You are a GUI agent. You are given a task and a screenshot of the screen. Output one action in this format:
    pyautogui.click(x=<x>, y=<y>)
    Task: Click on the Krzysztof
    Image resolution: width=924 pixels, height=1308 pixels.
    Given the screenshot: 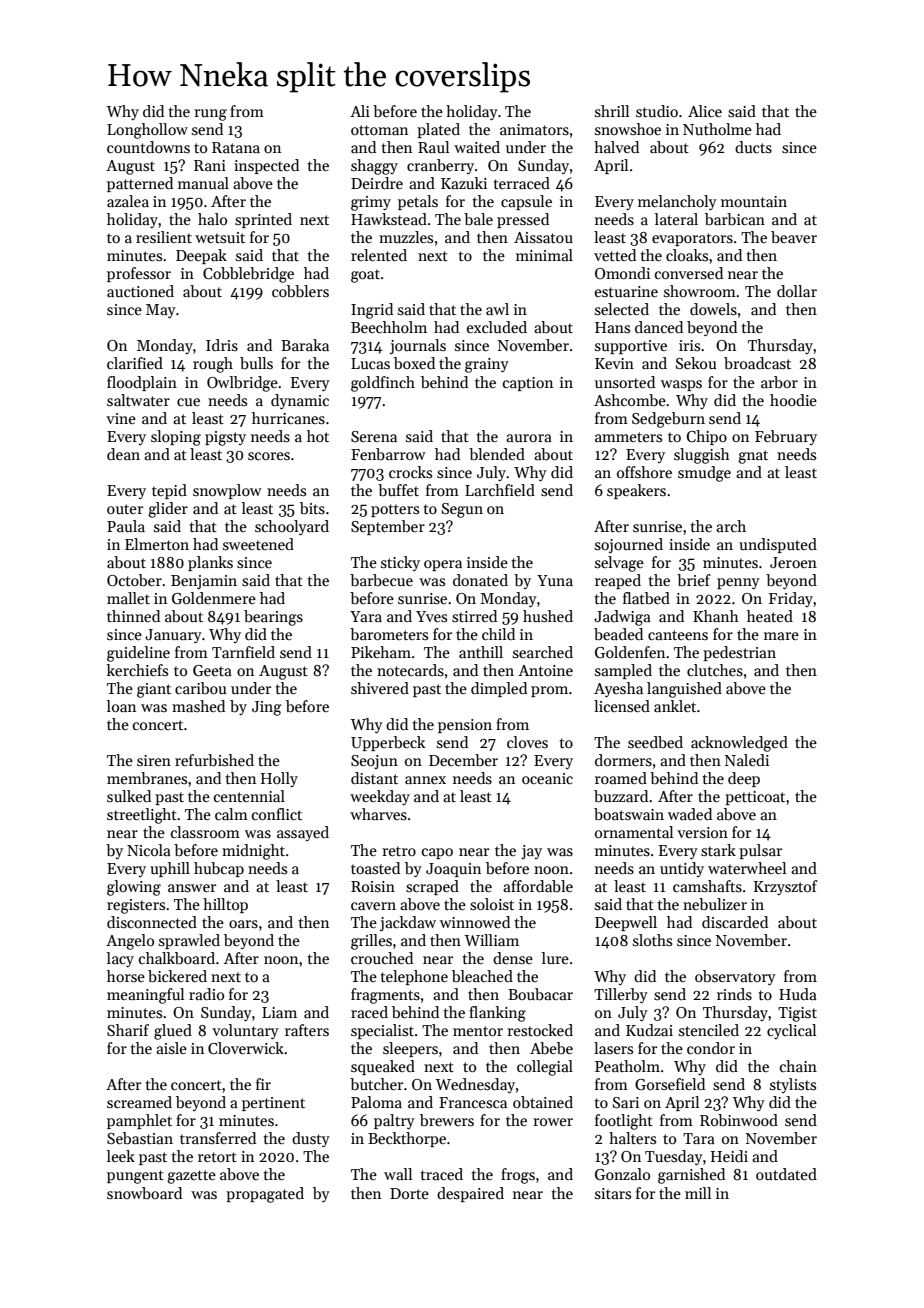 What is the action you would take?
    pyautogui.click(x=786, y=887)
